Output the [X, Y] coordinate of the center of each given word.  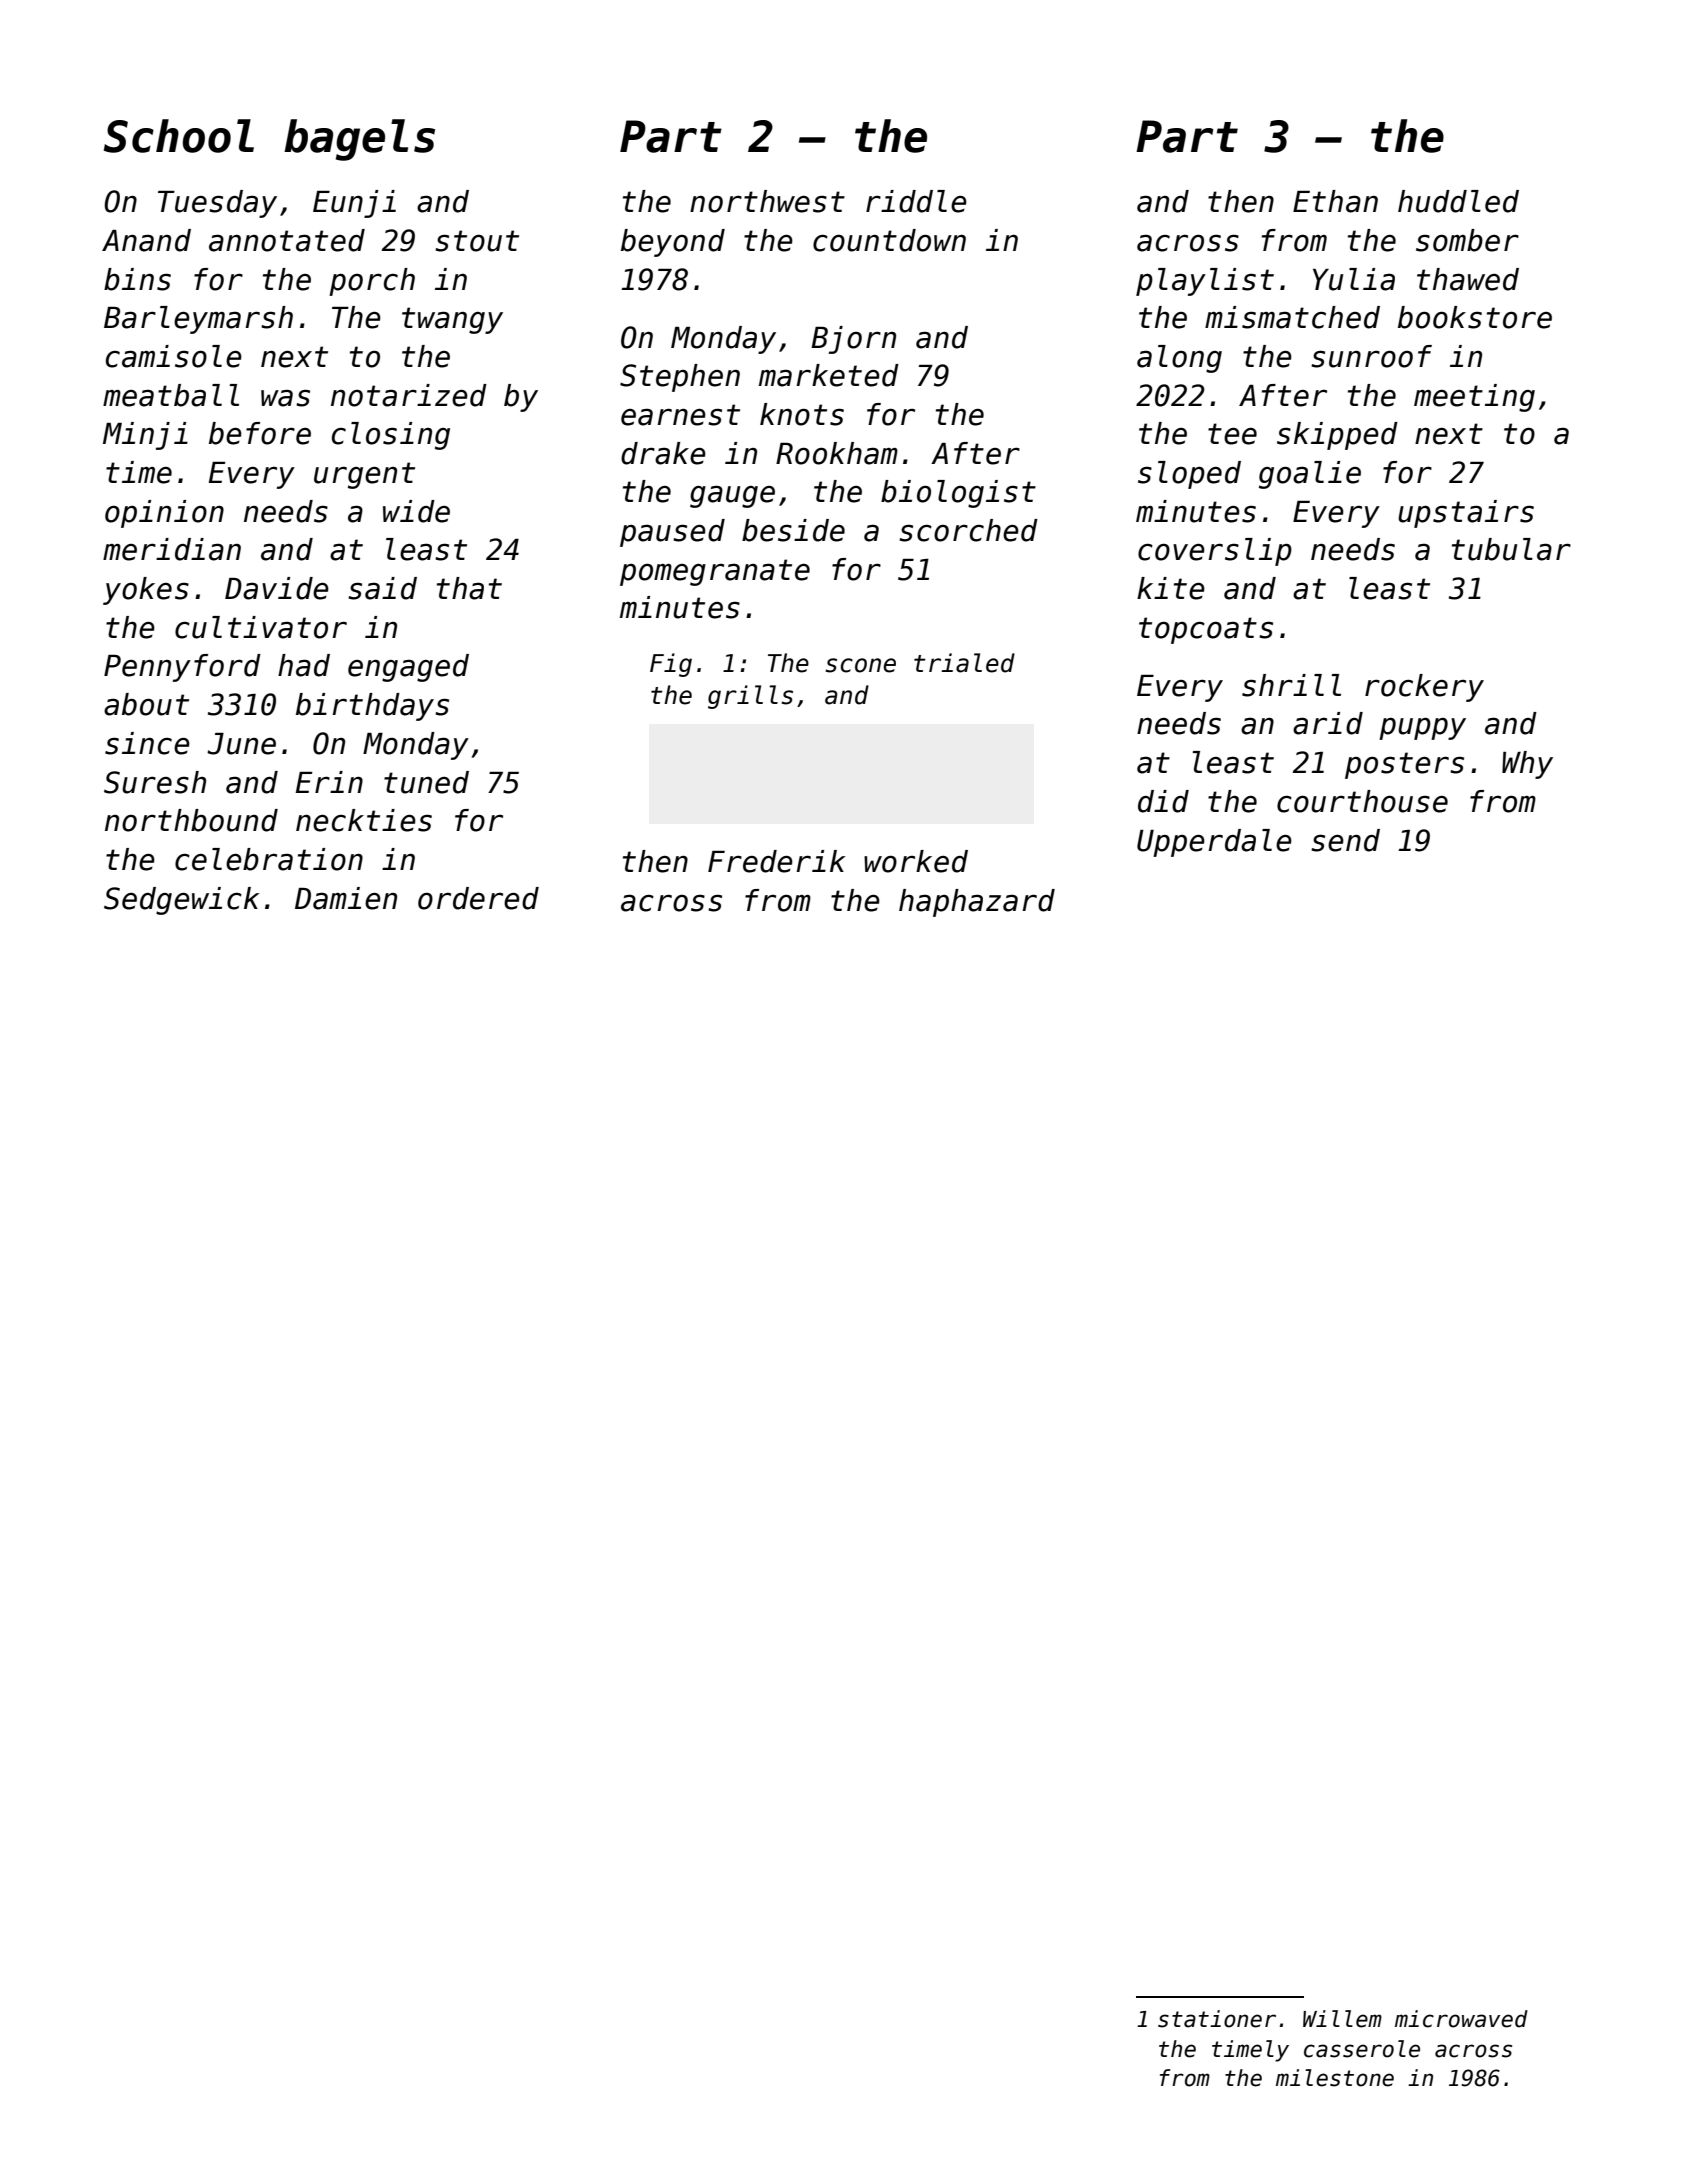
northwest [767, 201]
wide [416, 511]
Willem [1342, 2019]
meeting [1474, 398]
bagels [359, 140]
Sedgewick [181, 901]
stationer [1217, 2019]
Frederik [776, 861]
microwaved [1461, 2019]
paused [672, 533]
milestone [1335, 2078]
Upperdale [1214, 843]
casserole [1362, 2049]
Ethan [1335, 201]
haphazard [977, 903]
